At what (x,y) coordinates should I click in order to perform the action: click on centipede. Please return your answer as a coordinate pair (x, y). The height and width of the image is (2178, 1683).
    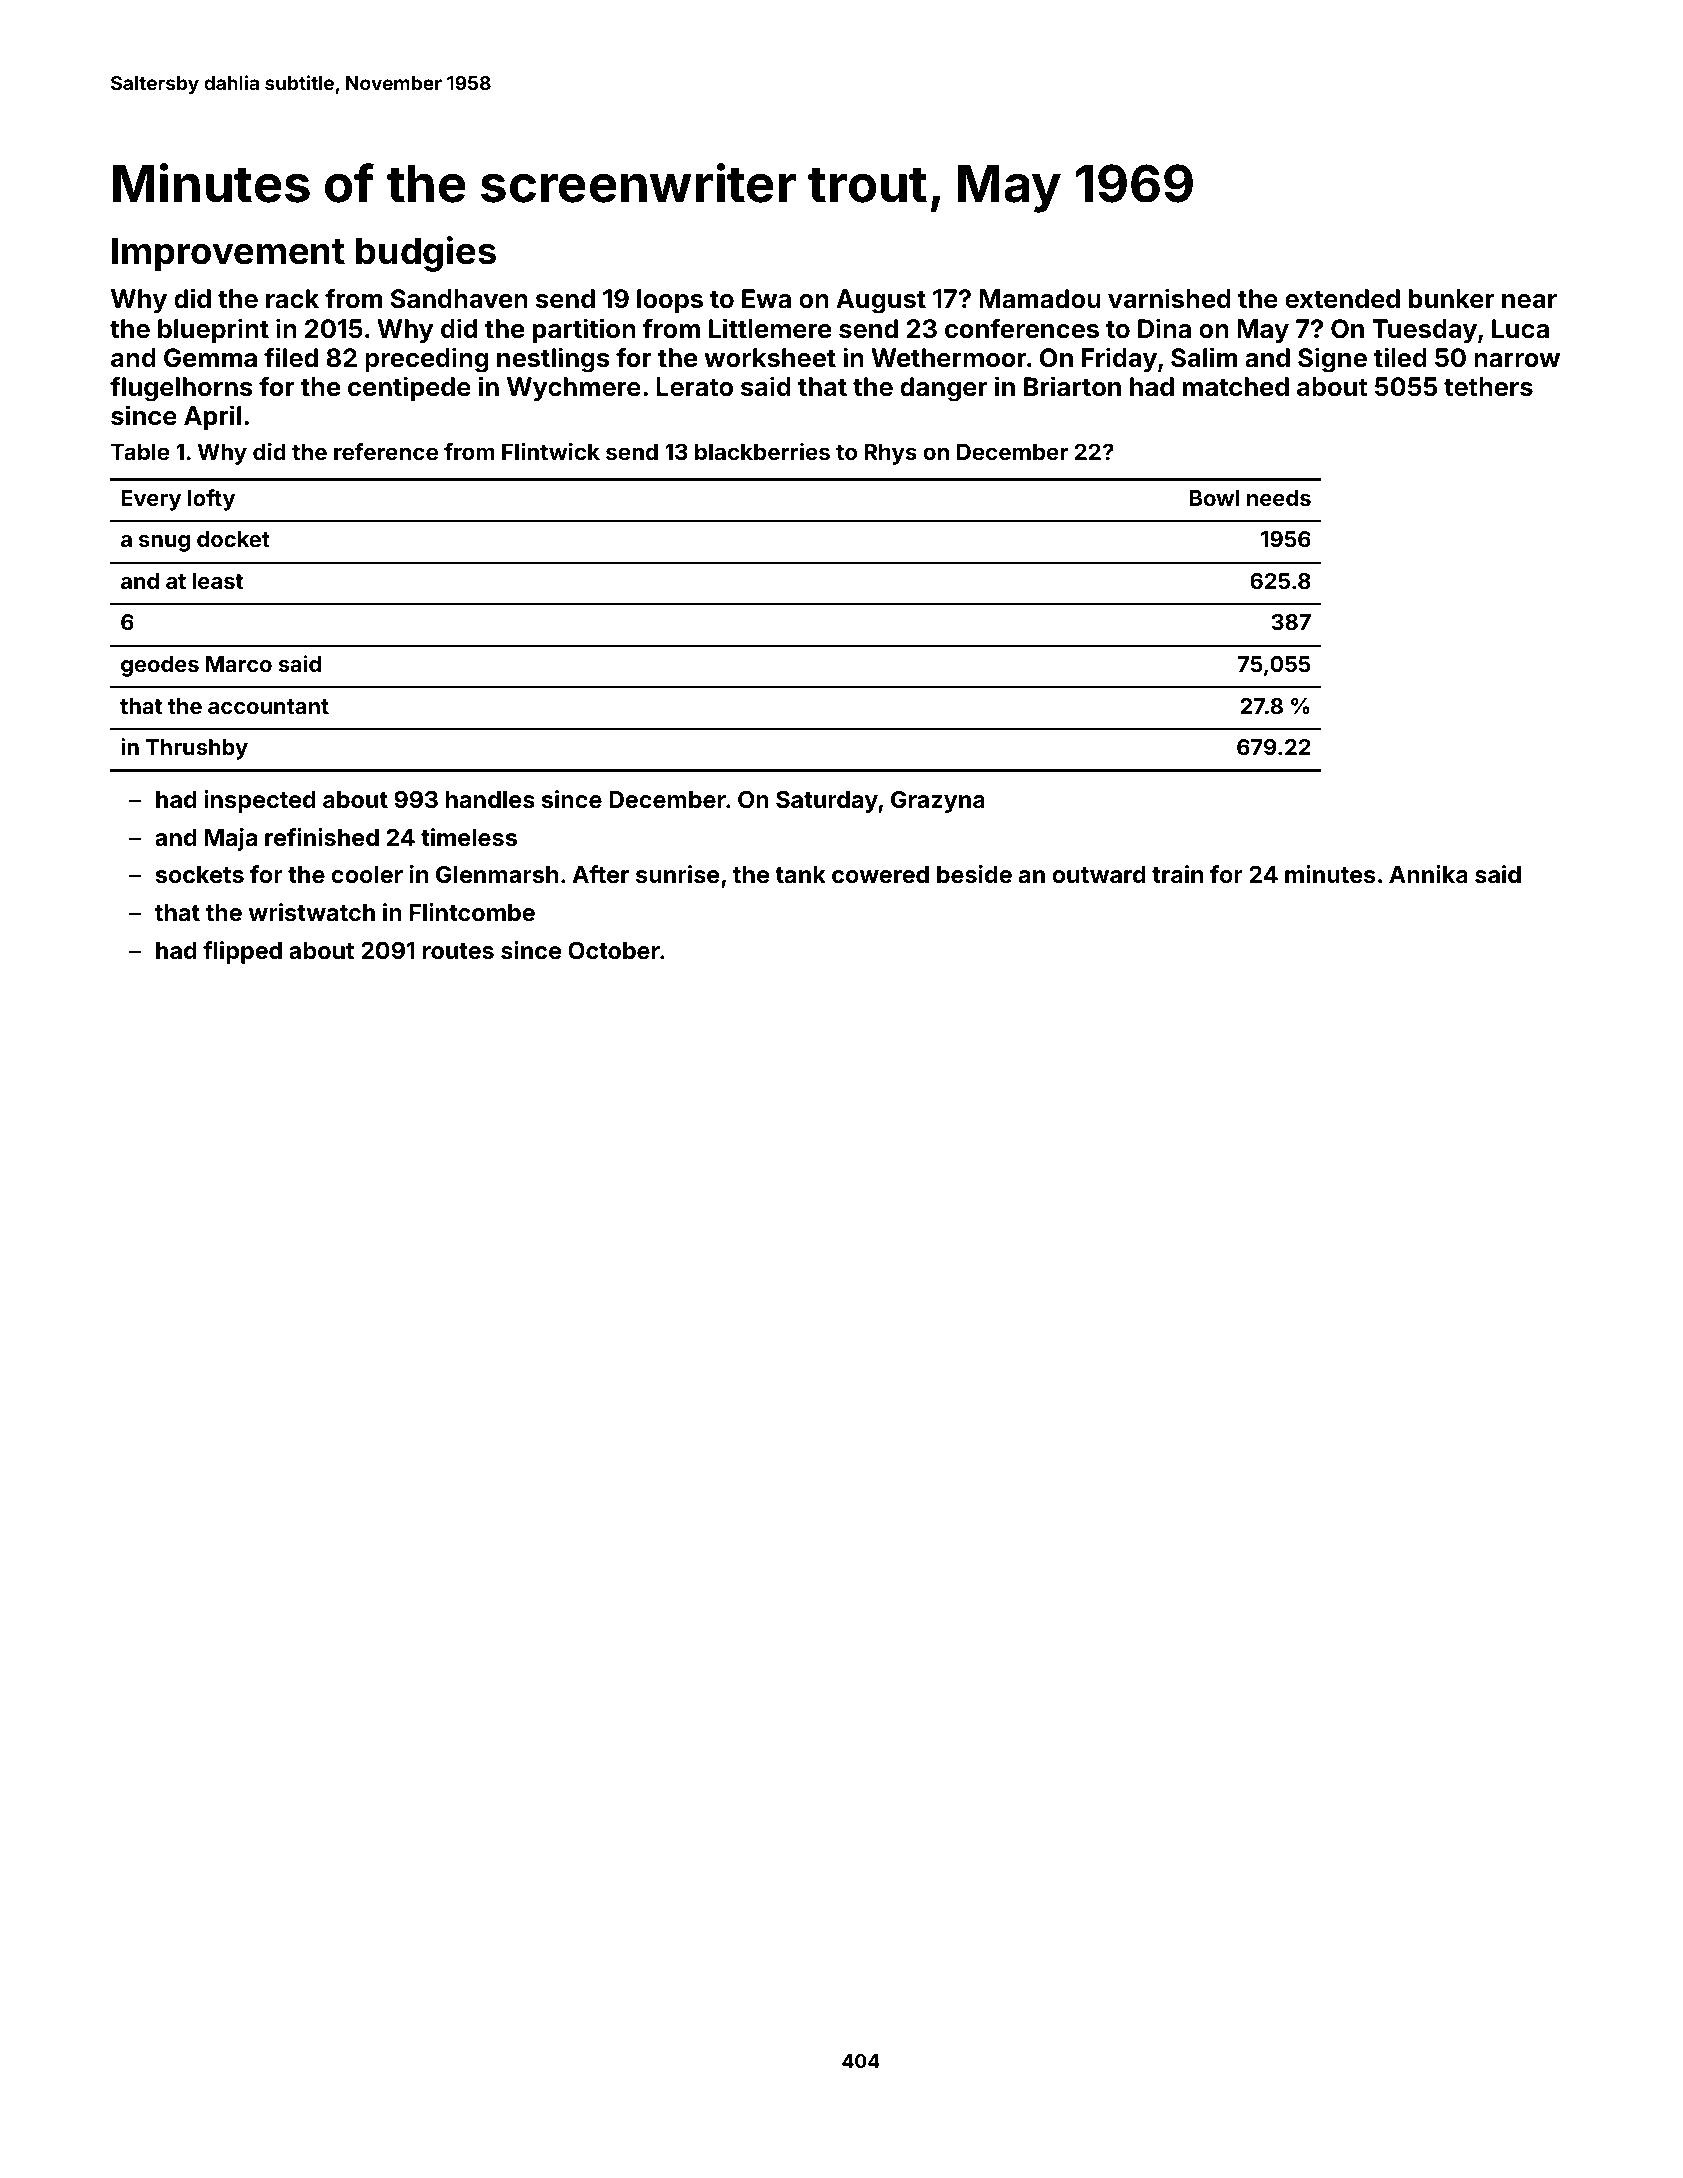
    Looking at the image, I should click on (409, 388).
